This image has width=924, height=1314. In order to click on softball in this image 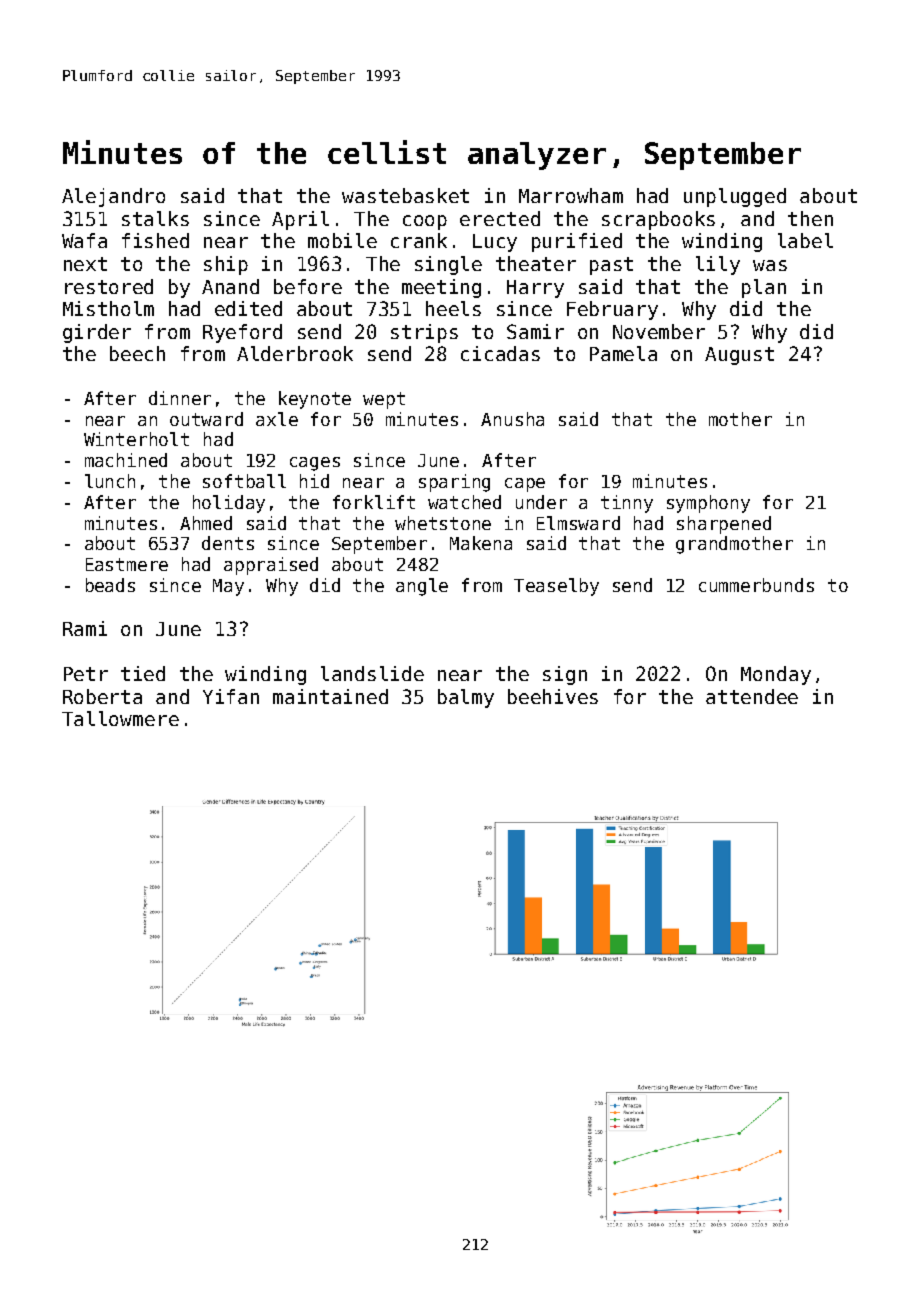, I will do `click(244, 481)`.
